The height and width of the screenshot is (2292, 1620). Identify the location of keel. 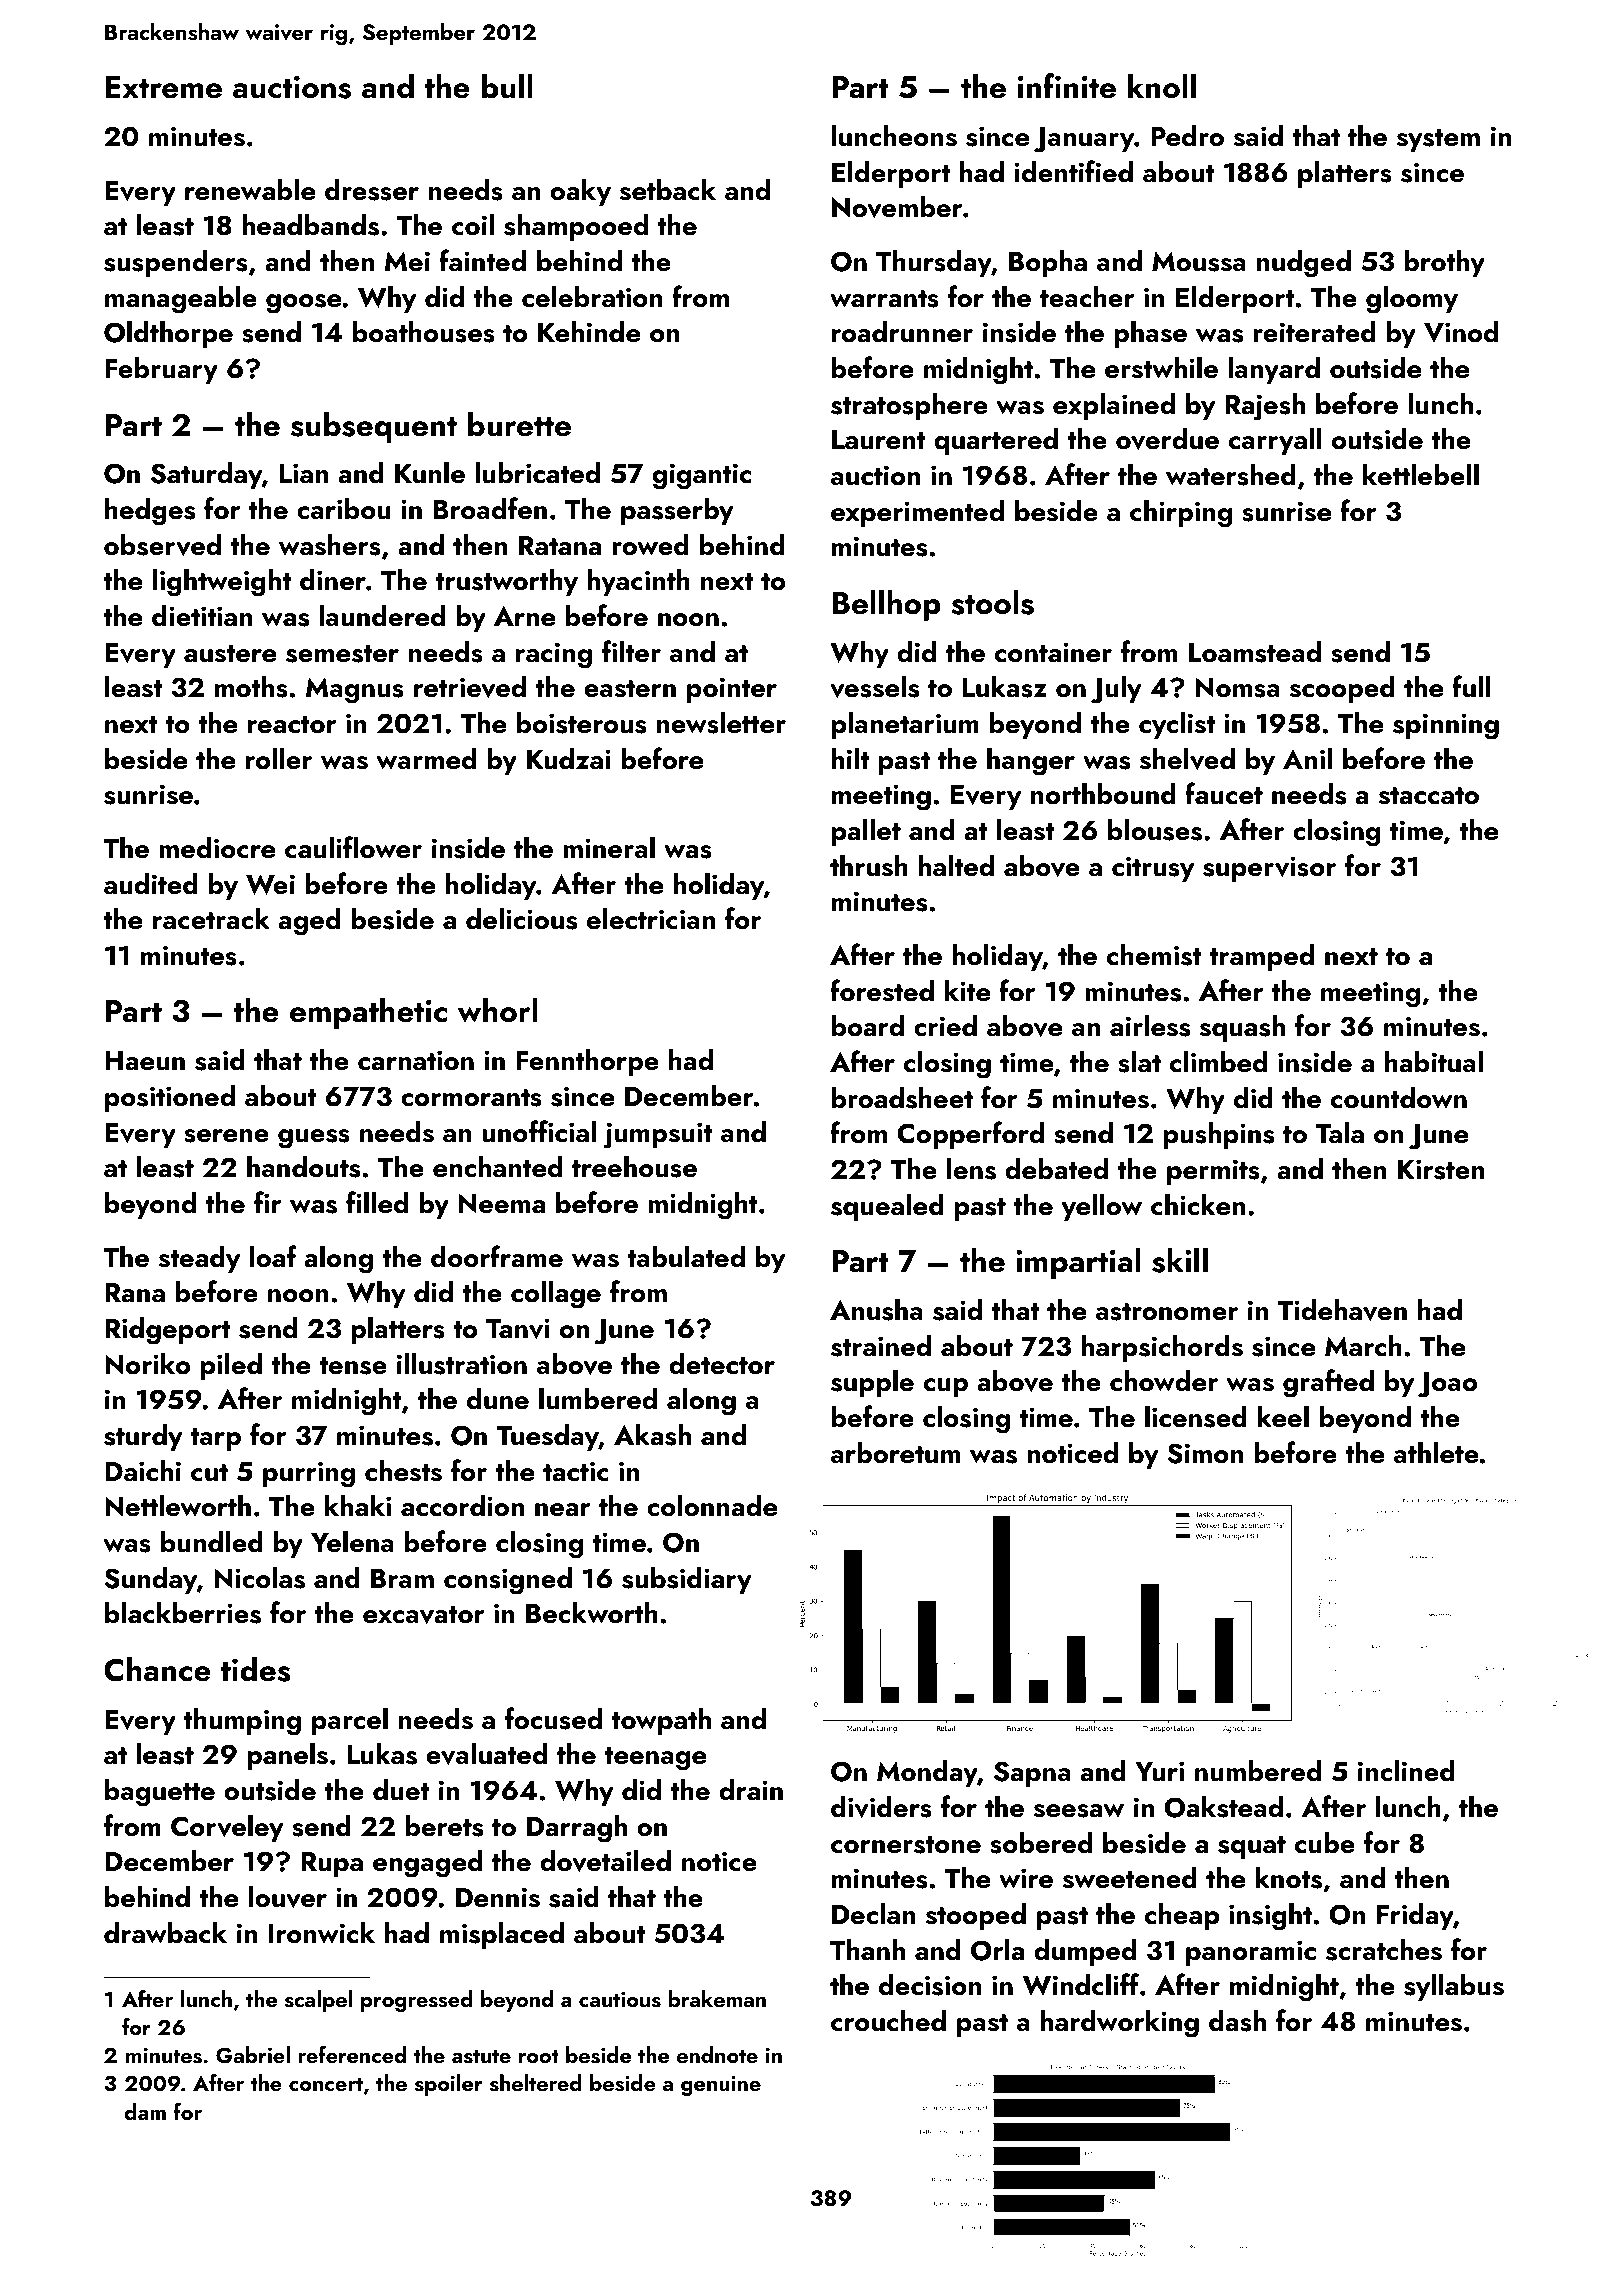
(1283, 1417).
